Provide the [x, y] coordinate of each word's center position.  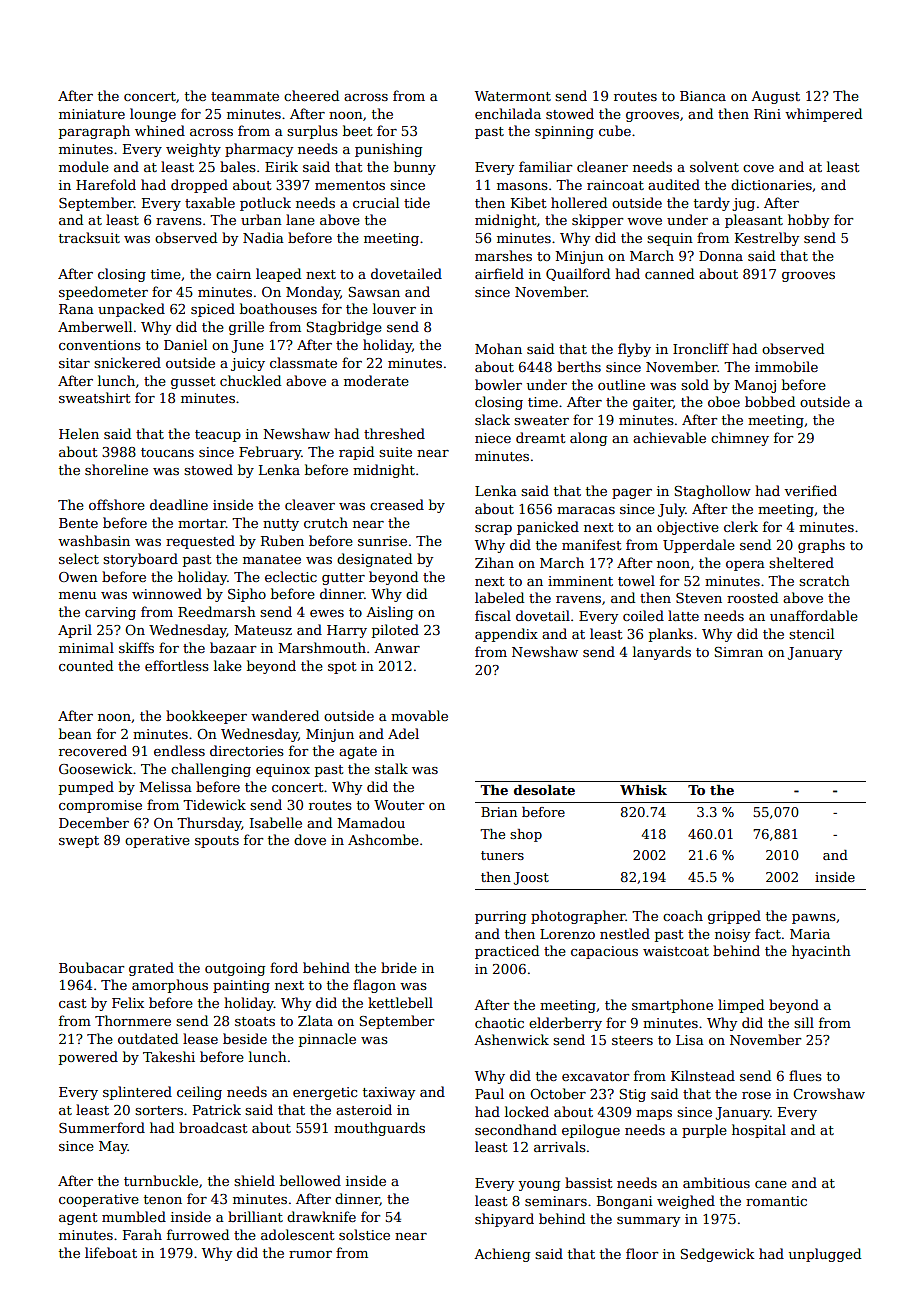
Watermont [513, 96]
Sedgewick [717, 1255]
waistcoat [676, 951]
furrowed [198, 1234]
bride [399, 967]
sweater [541, 420]
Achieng [502, 1255]
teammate [245, 96]
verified [810, 490]
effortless [177, 665]
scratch [824, 580]
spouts [217, 842]
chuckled [250, 380]
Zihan [494, 562]
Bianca [703, 96]
